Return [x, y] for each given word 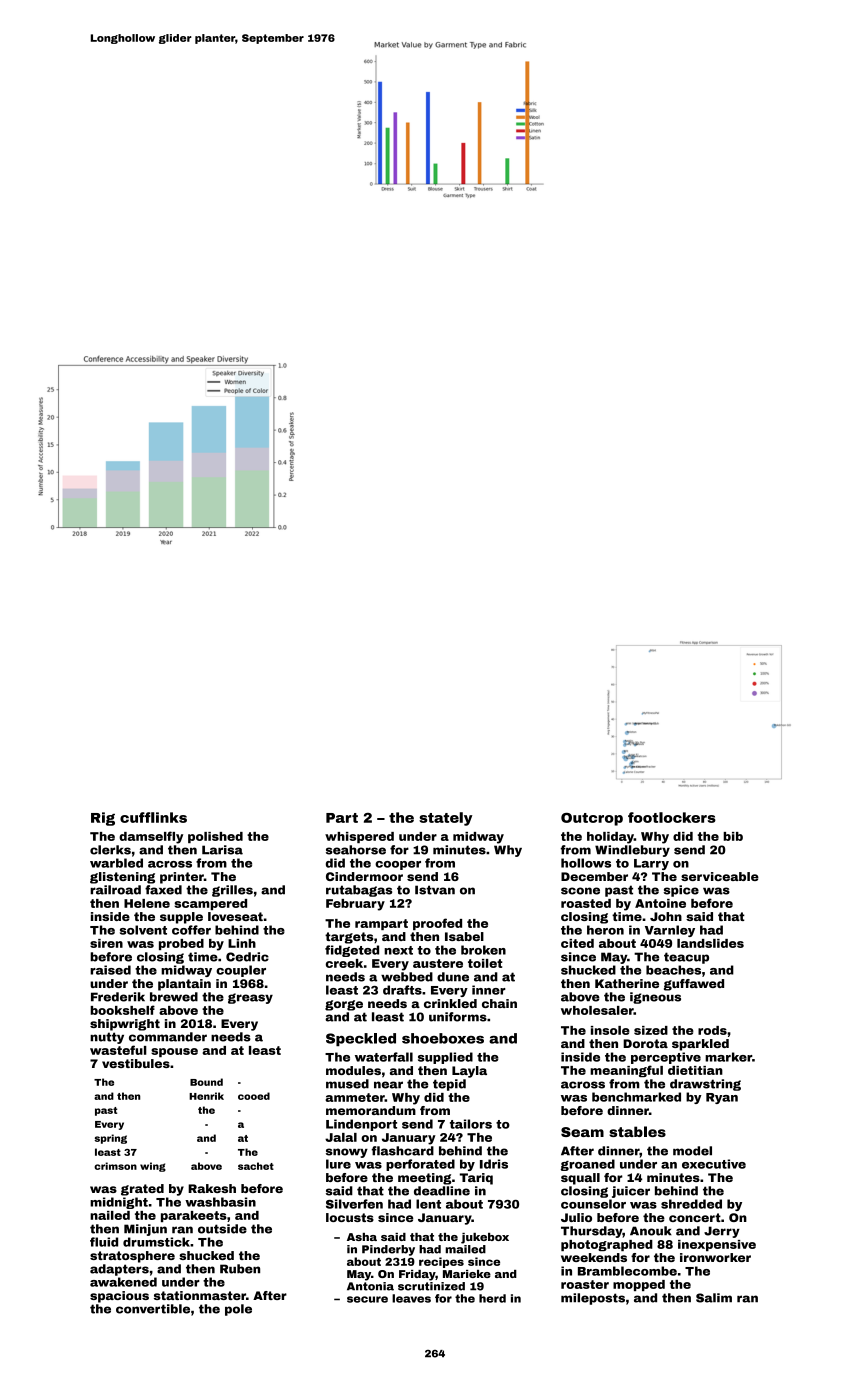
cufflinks [153, 817]
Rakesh [212, 1188]
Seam [582, 1132]
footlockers [672, 817]
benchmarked [636, 1097]
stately [445, 819]
